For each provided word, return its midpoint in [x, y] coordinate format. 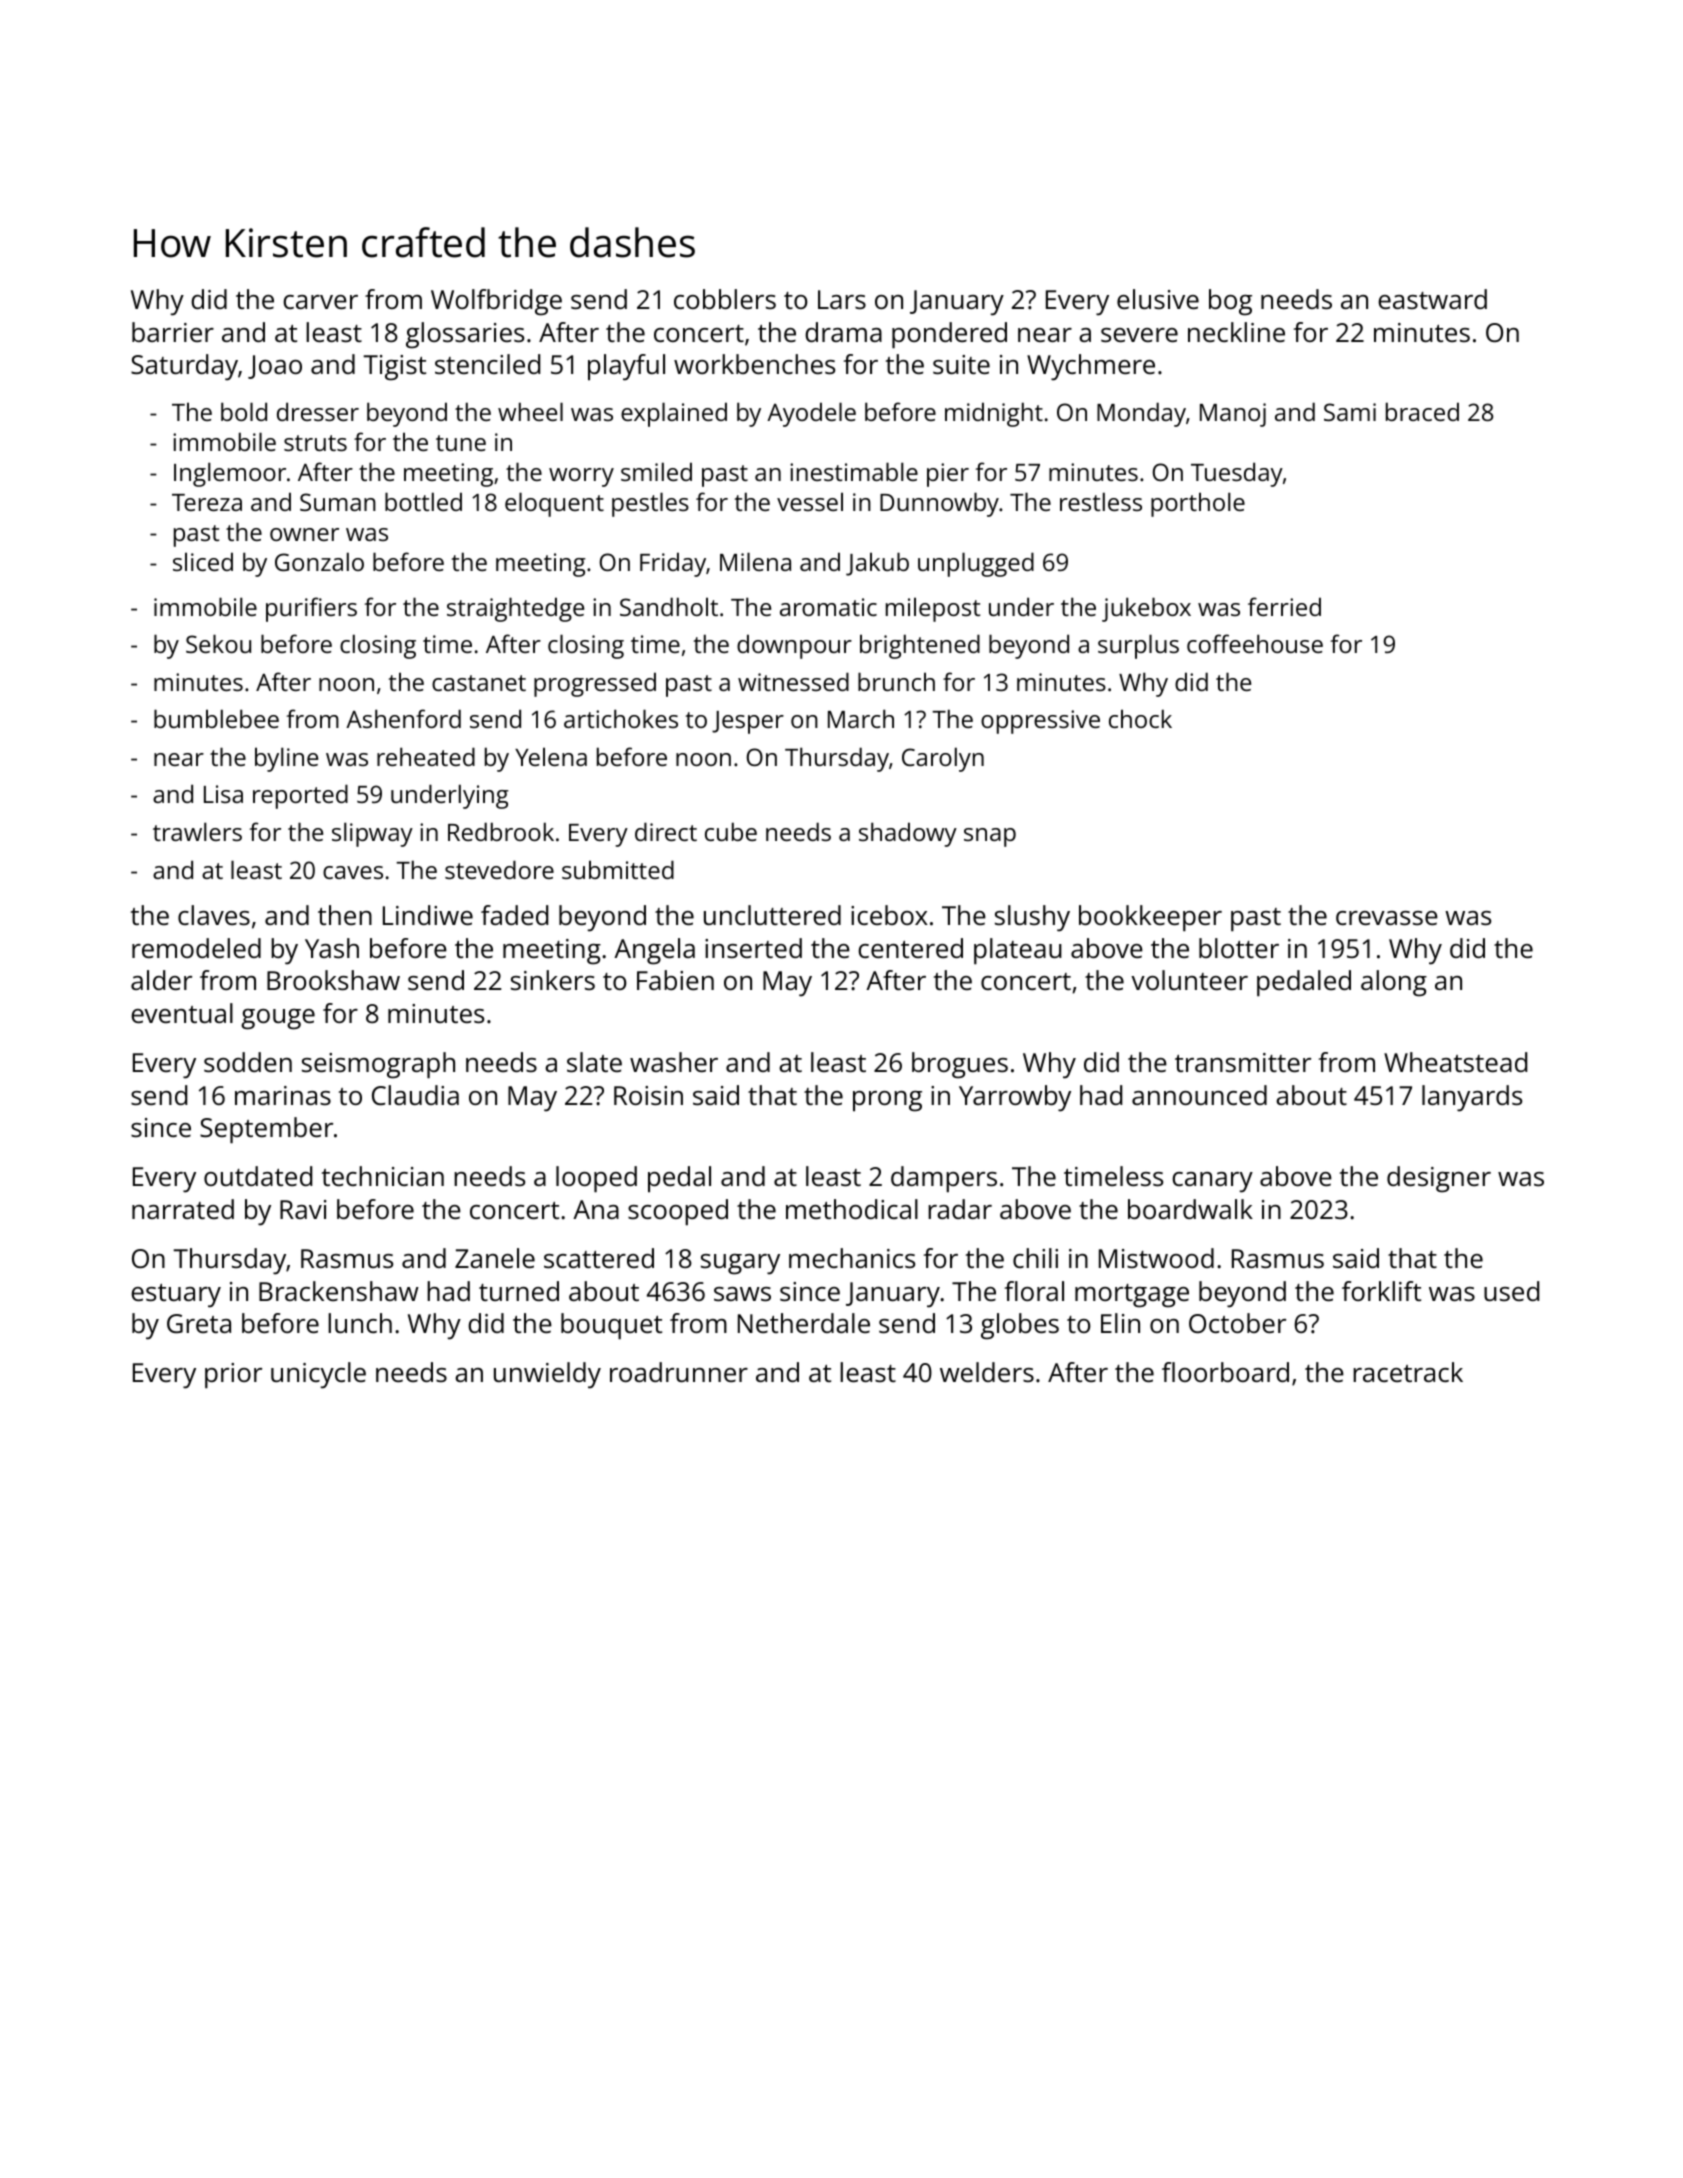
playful [626, 367]
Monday [1141, 414]
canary [1212, 1182]
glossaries [465, 335]
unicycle [318, 1375]
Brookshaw [333, 980]
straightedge [515, 609]
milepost [933, 609]
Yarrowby [1015, 1098]
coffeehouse [1255, 643]
